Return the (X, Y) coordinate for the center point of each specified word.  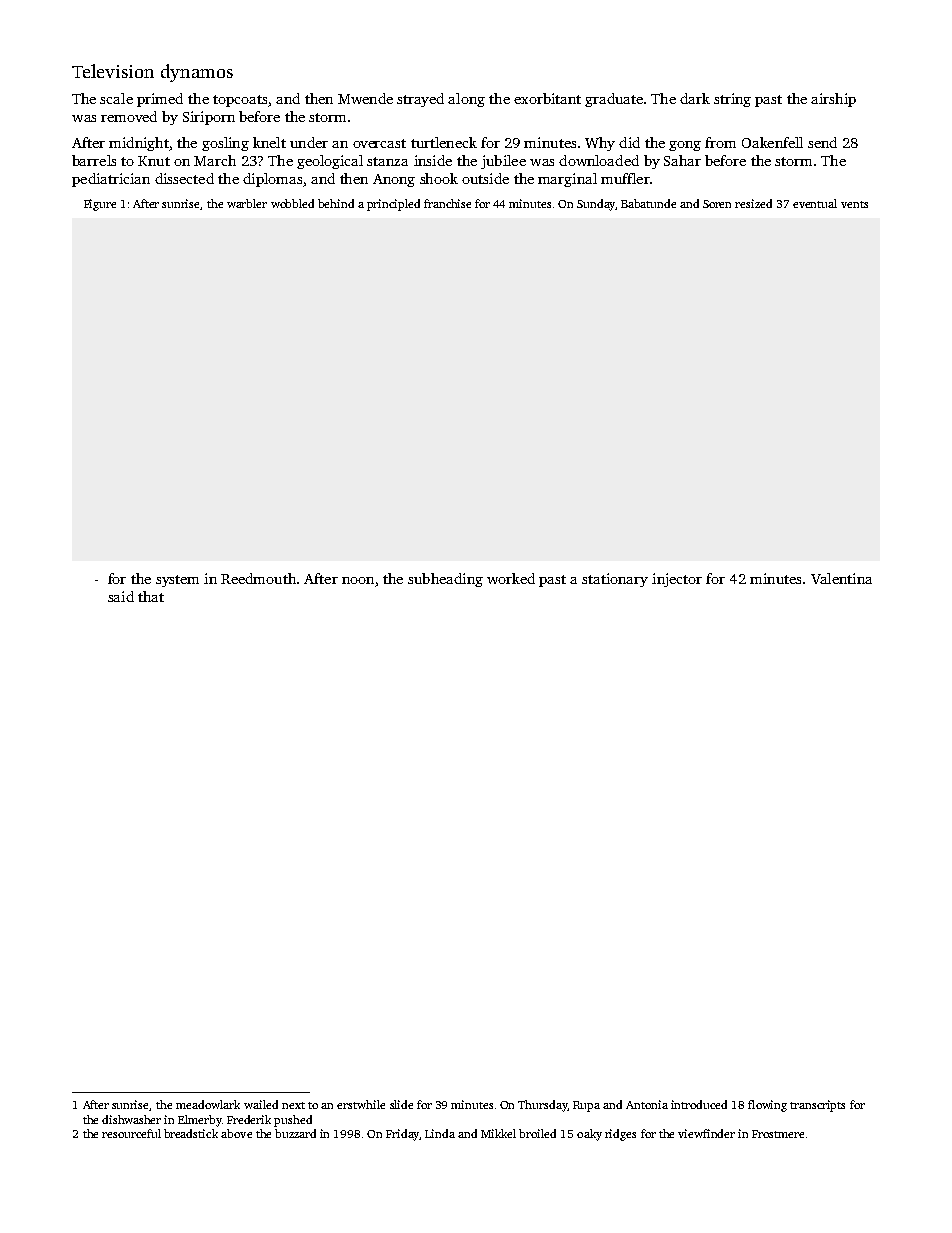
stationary (615, 580)
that (151, 596)
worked (511, 578)
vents (854, 204)
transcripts (817, 1106)
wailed (261, 1104)
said (121, 596)
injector (677, 580)
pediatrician (111, 180)
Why (600, 144)
